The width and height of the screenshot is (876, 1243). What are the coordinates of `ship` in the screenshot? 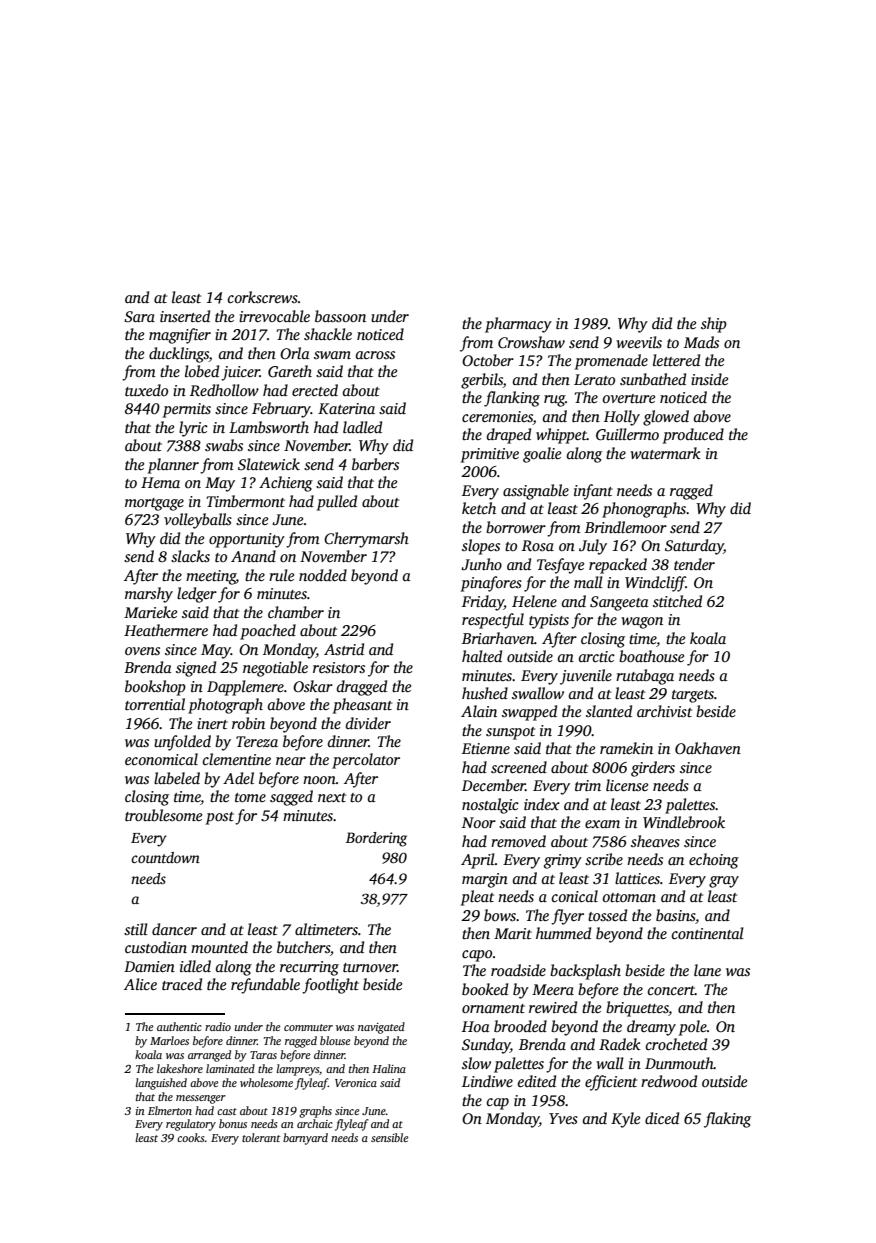 It's located at (714, 325).
